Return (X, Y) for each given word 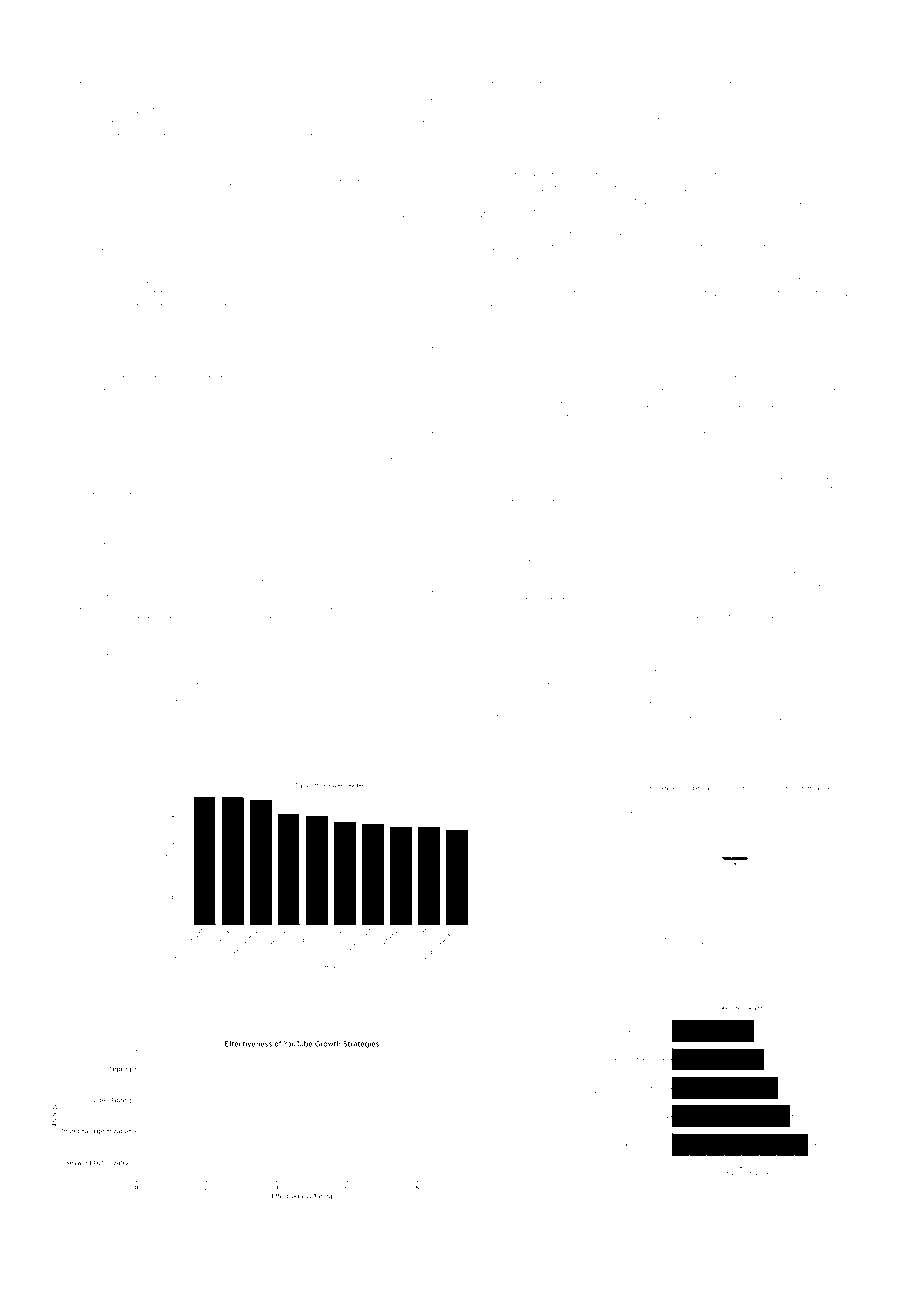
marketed (695, 547)
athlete (512, 632)
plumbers (97, 476)
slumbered (232, 639)
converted (825, 57)
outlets (256, 57)
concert (365, 560)
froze (371, 57)
